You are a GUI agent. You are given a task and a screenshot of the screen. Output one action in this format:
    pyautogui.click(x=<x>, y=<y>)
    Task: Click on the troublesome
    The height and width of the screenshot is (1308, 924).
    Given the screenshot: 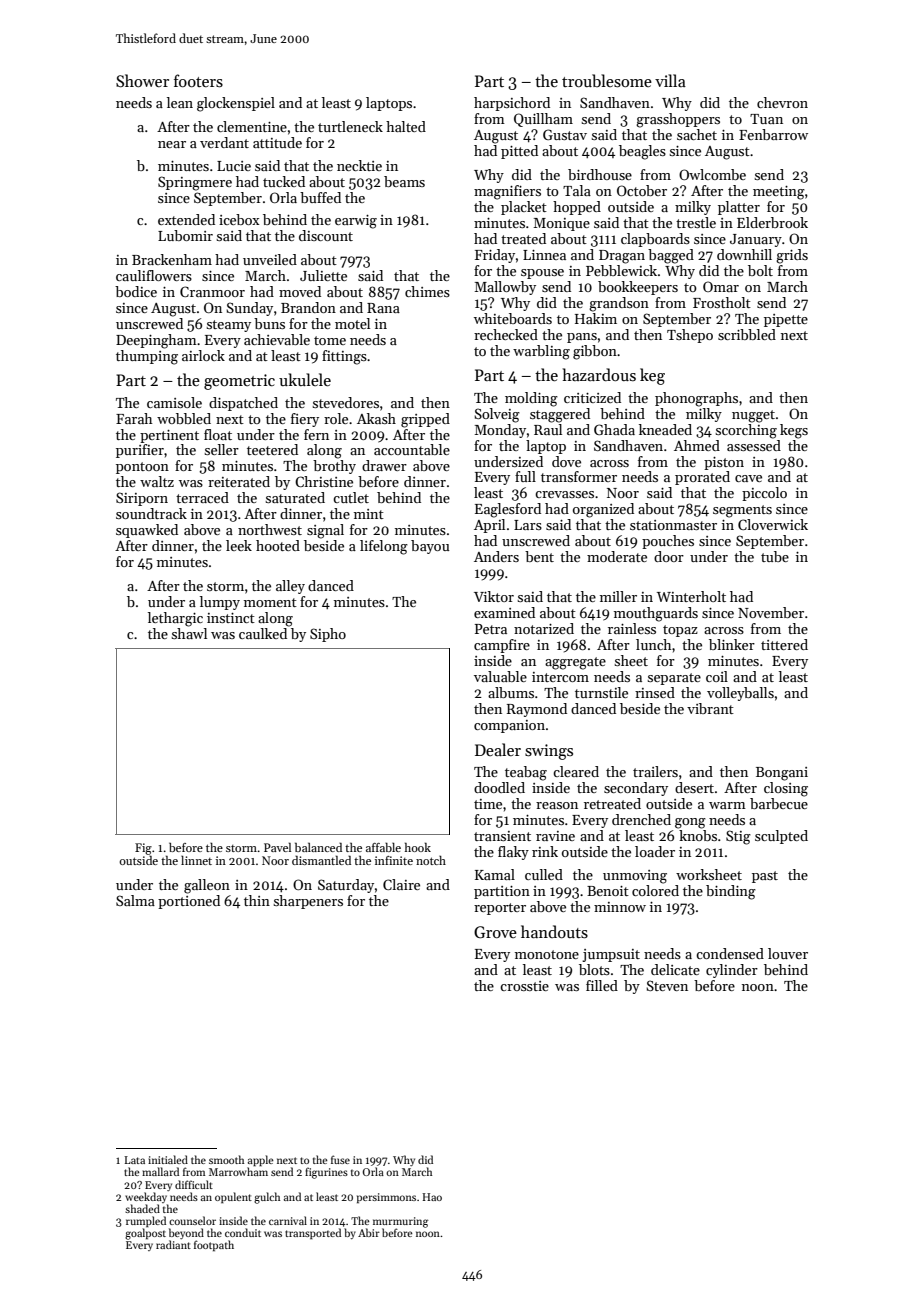 What is the action you would take?
    pyautogui.click(x=607, y=81)
